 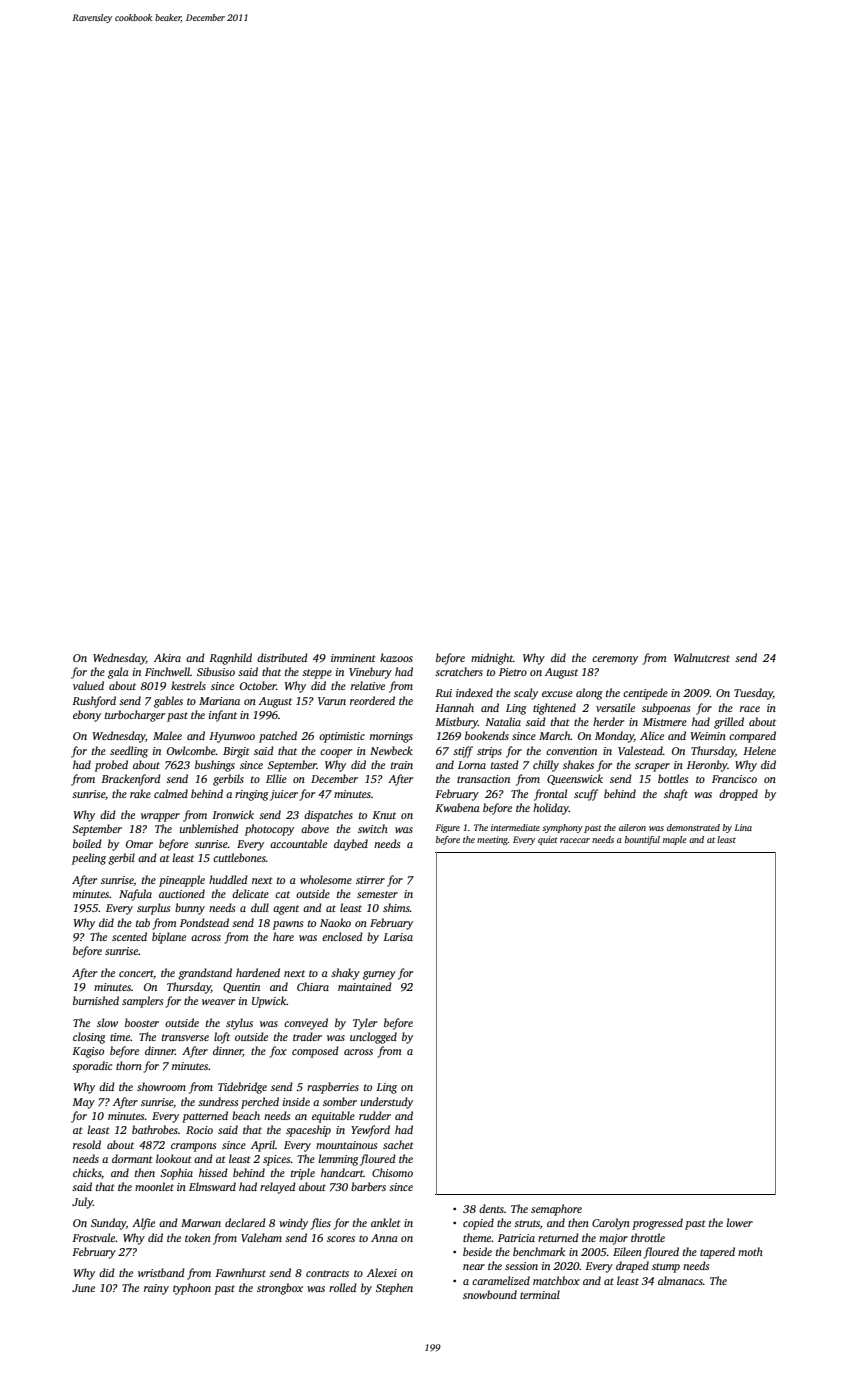 I want to click on strongbox, so click(x=280, y=1289).
